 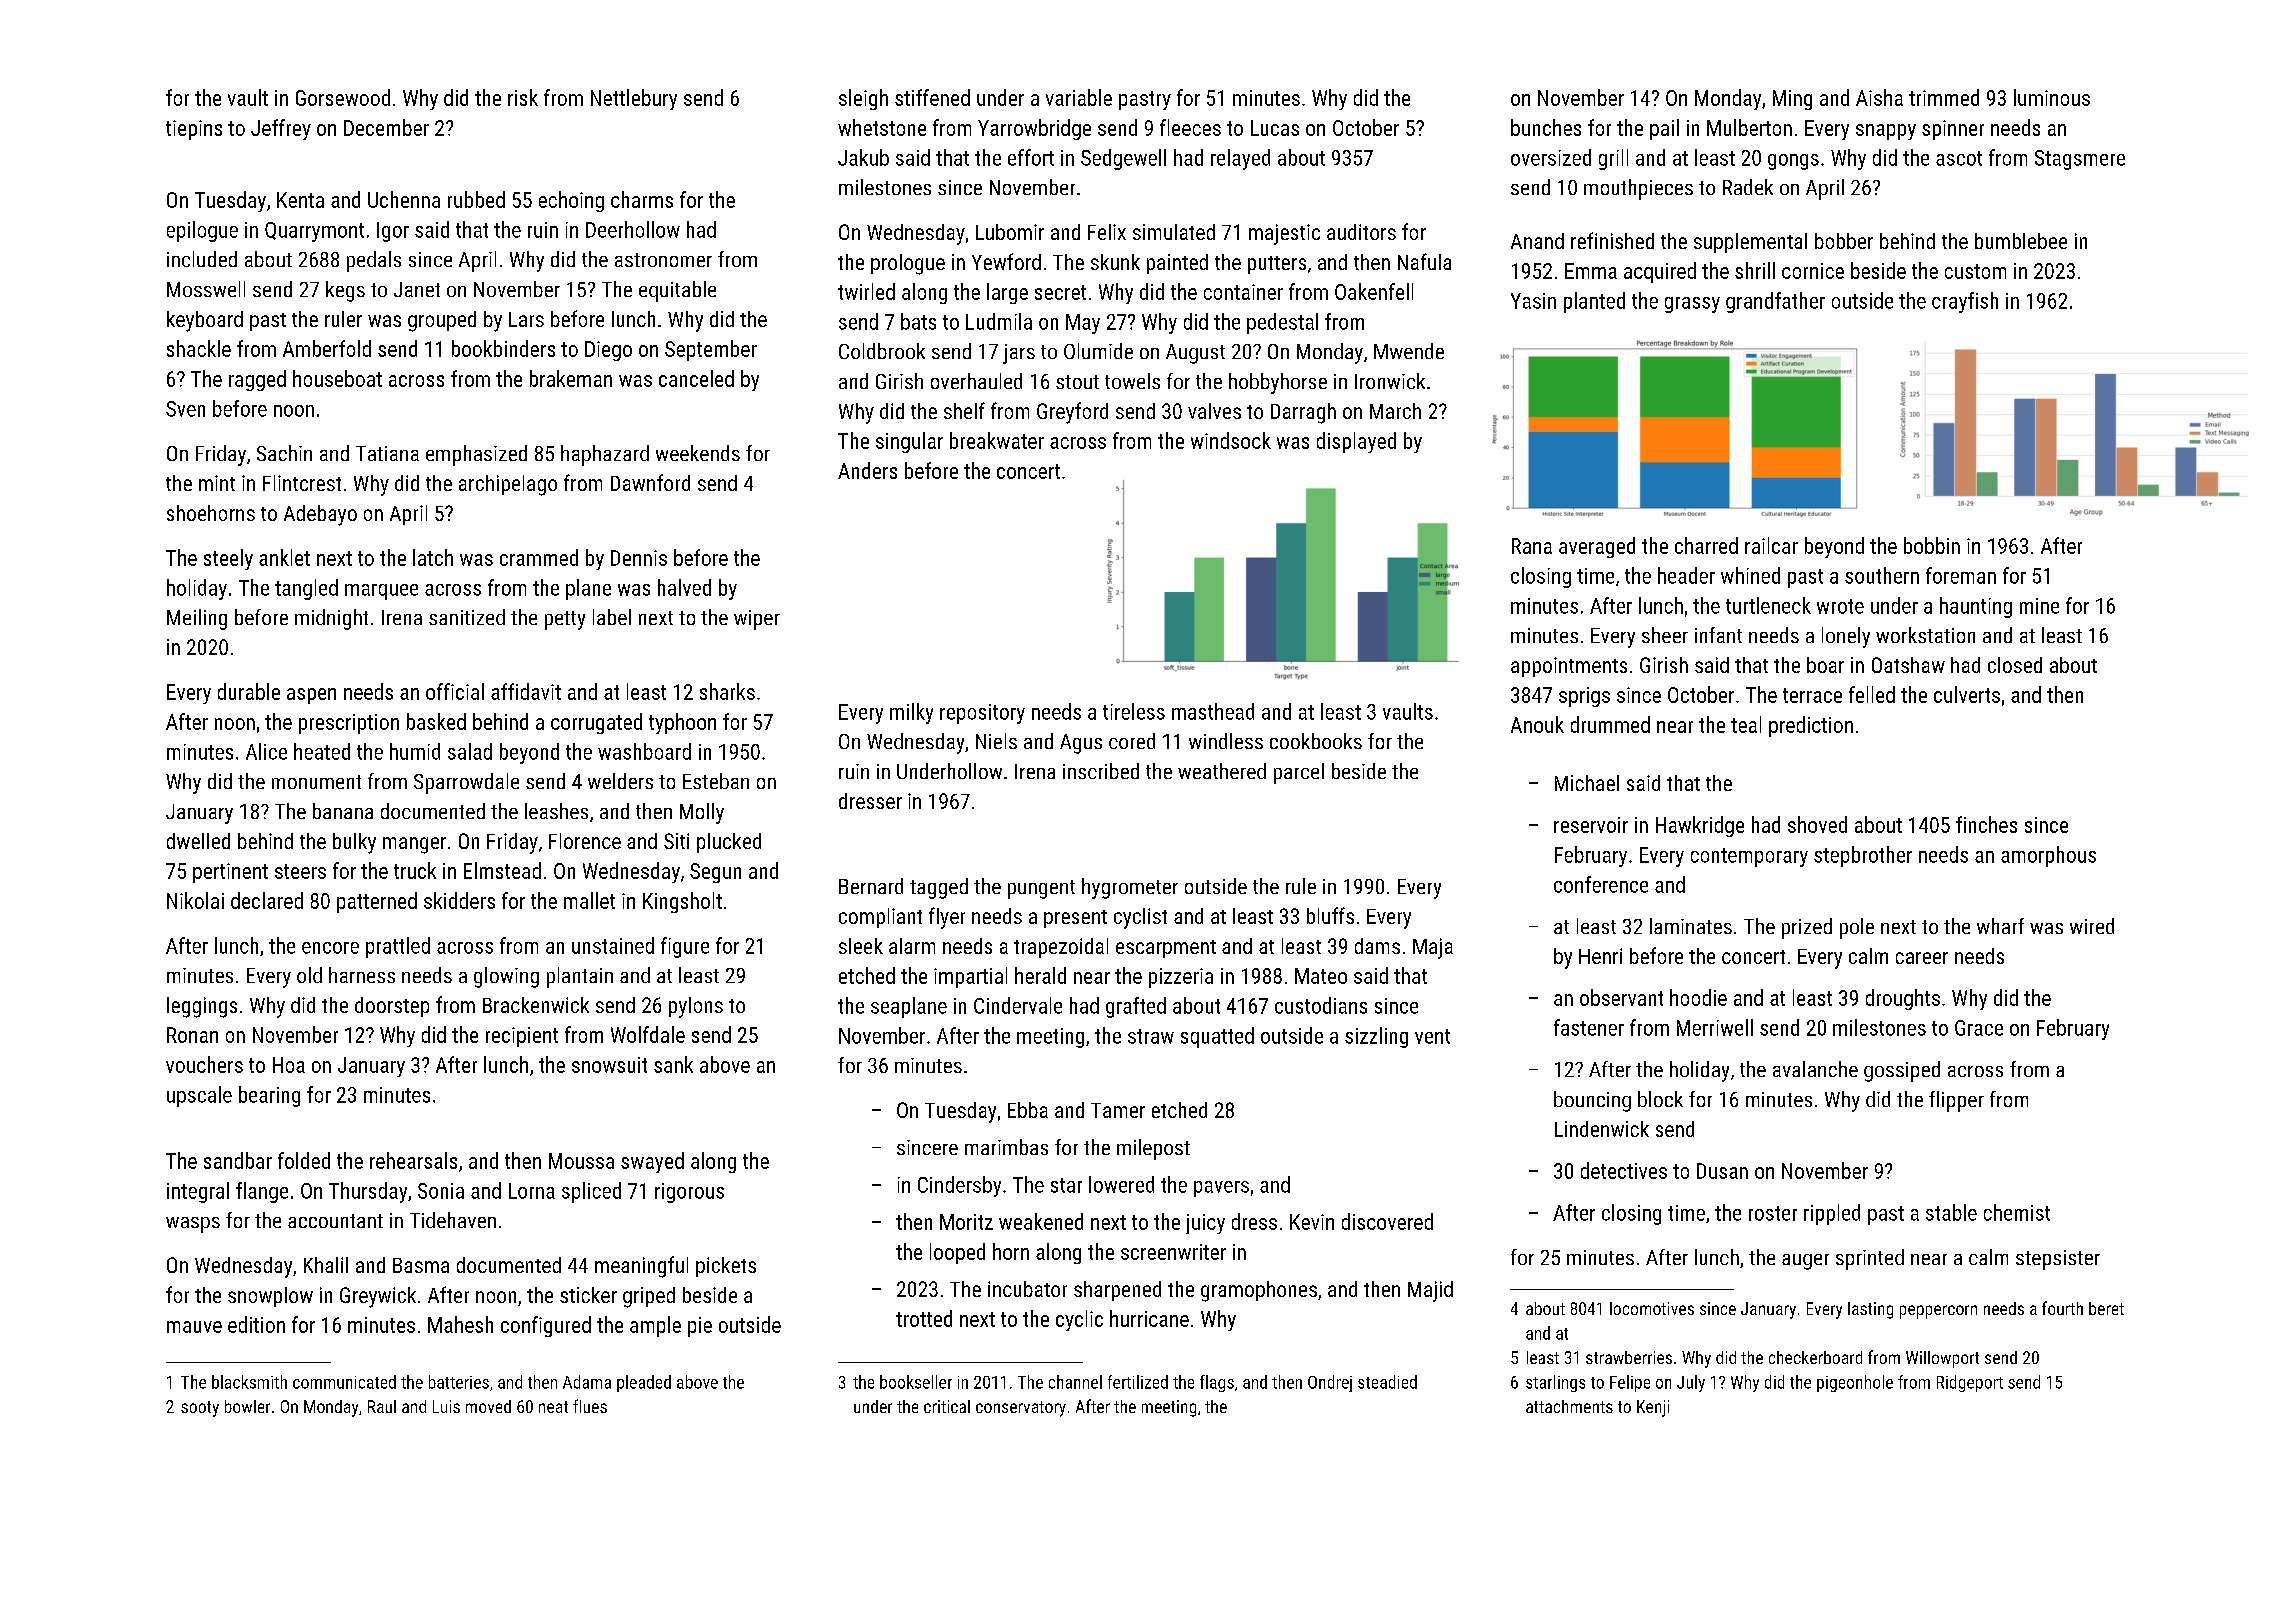 What do you see at coordinates (200, 1409) in the document?
I see `sooty` at bounding box center [200, 1409].
